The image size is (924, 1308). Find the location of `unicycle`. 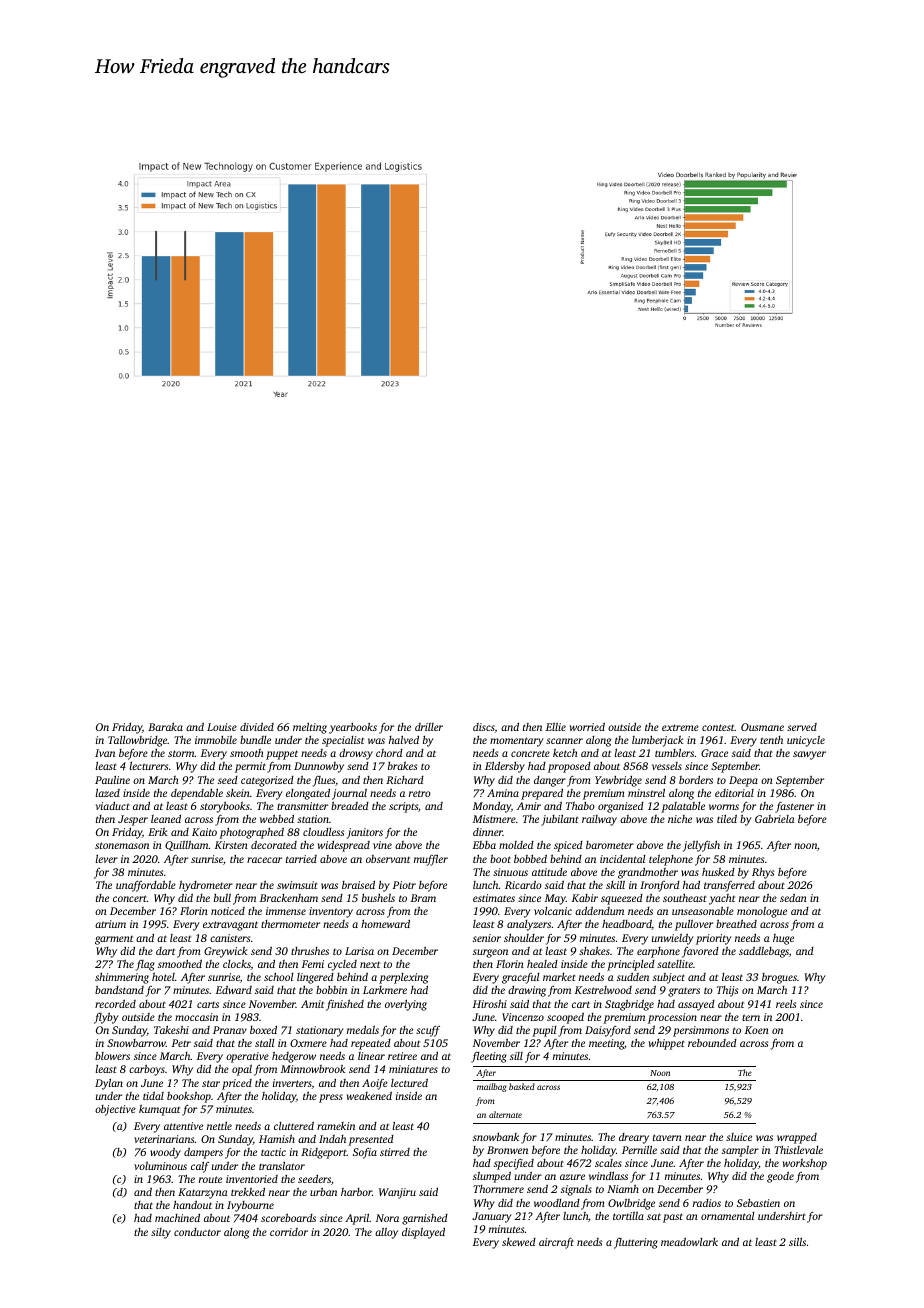

unicycle is located at coordinates (806, 741).
